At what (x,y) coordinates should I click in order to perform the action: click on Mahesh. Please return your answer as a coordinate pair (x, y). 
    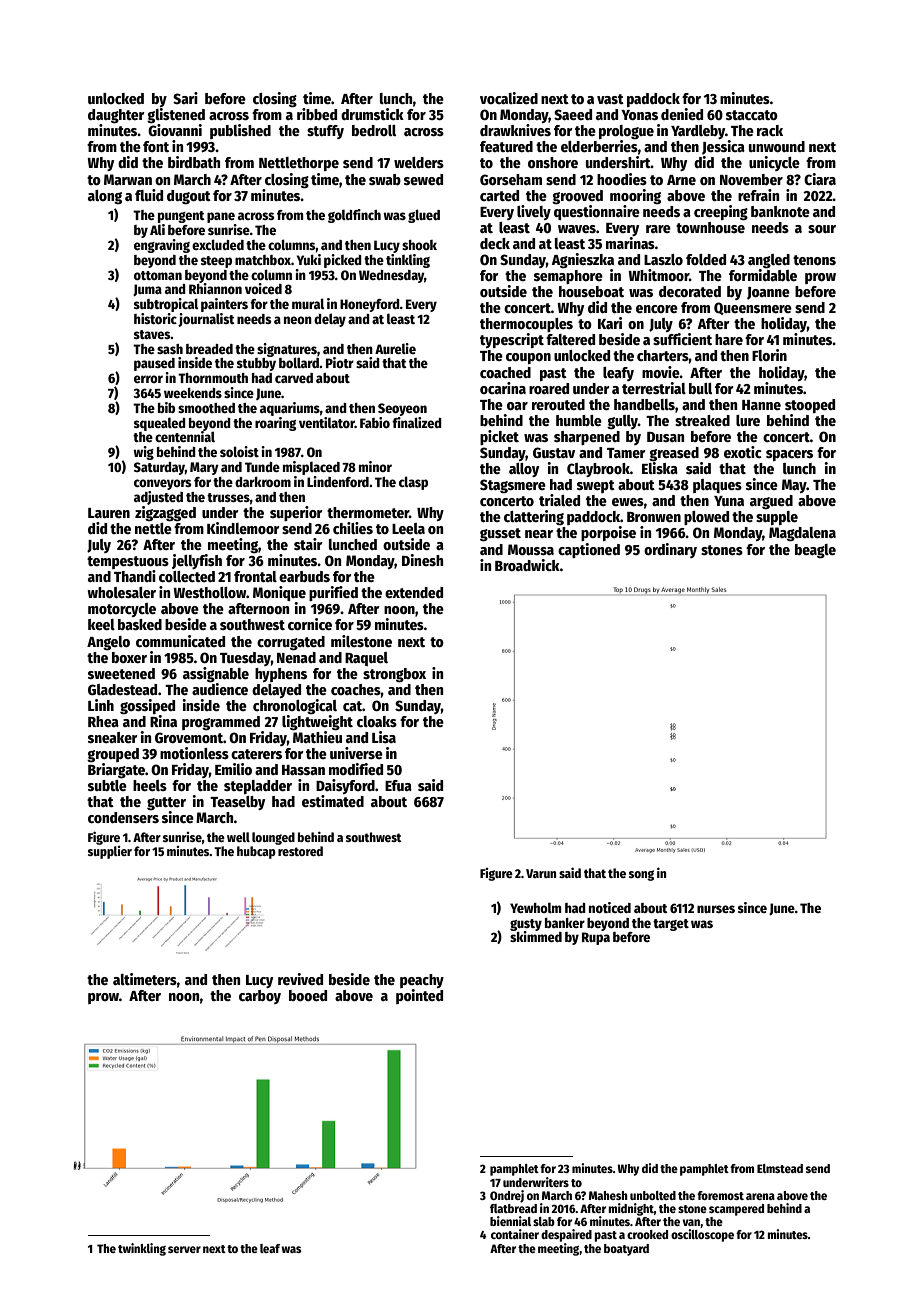
    Looking at the image, I should click on (608, 1195).
